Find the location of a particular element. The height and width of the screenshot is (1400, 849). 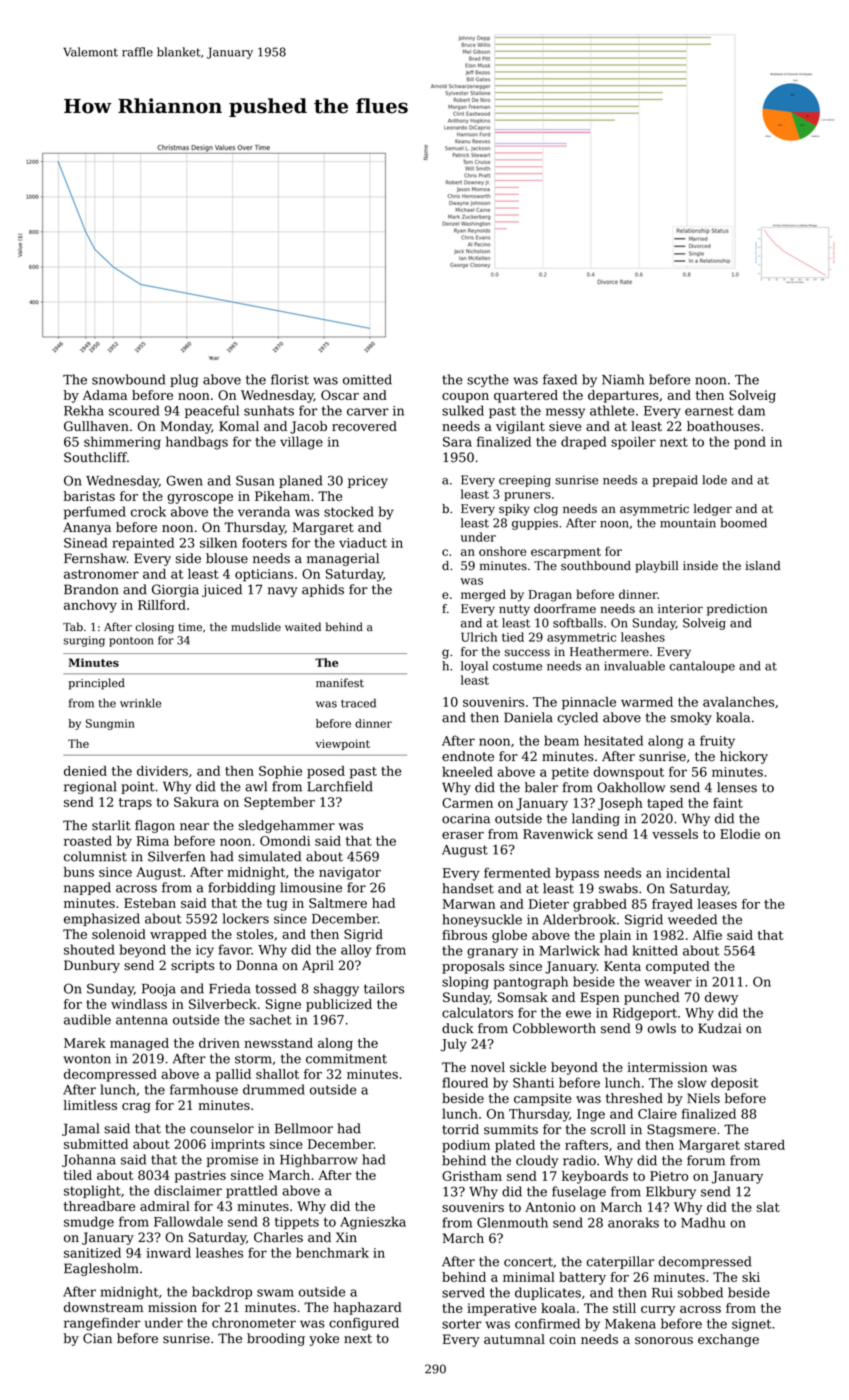

yoke is located at coordinates (324, 1339).
